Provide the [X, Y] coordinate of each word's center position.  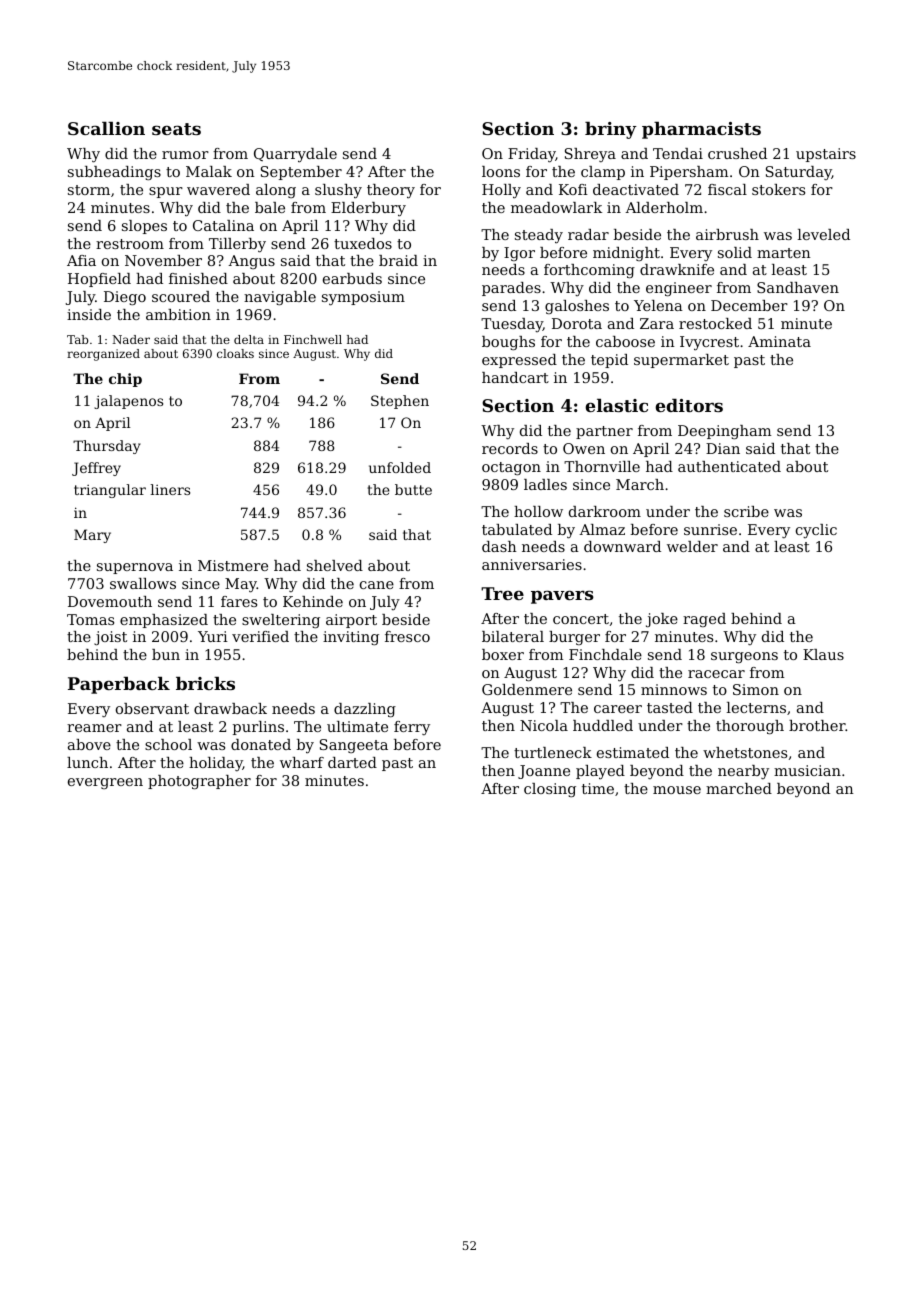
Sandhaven [798, 287]
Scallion [106, 128]
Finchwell [313, 339]
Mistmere [233, 565]
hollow [538, 511]
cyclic [816, 531]
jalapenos [128, 402]
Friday [532, 155]
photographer [199, 782]
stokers [778, 189]
